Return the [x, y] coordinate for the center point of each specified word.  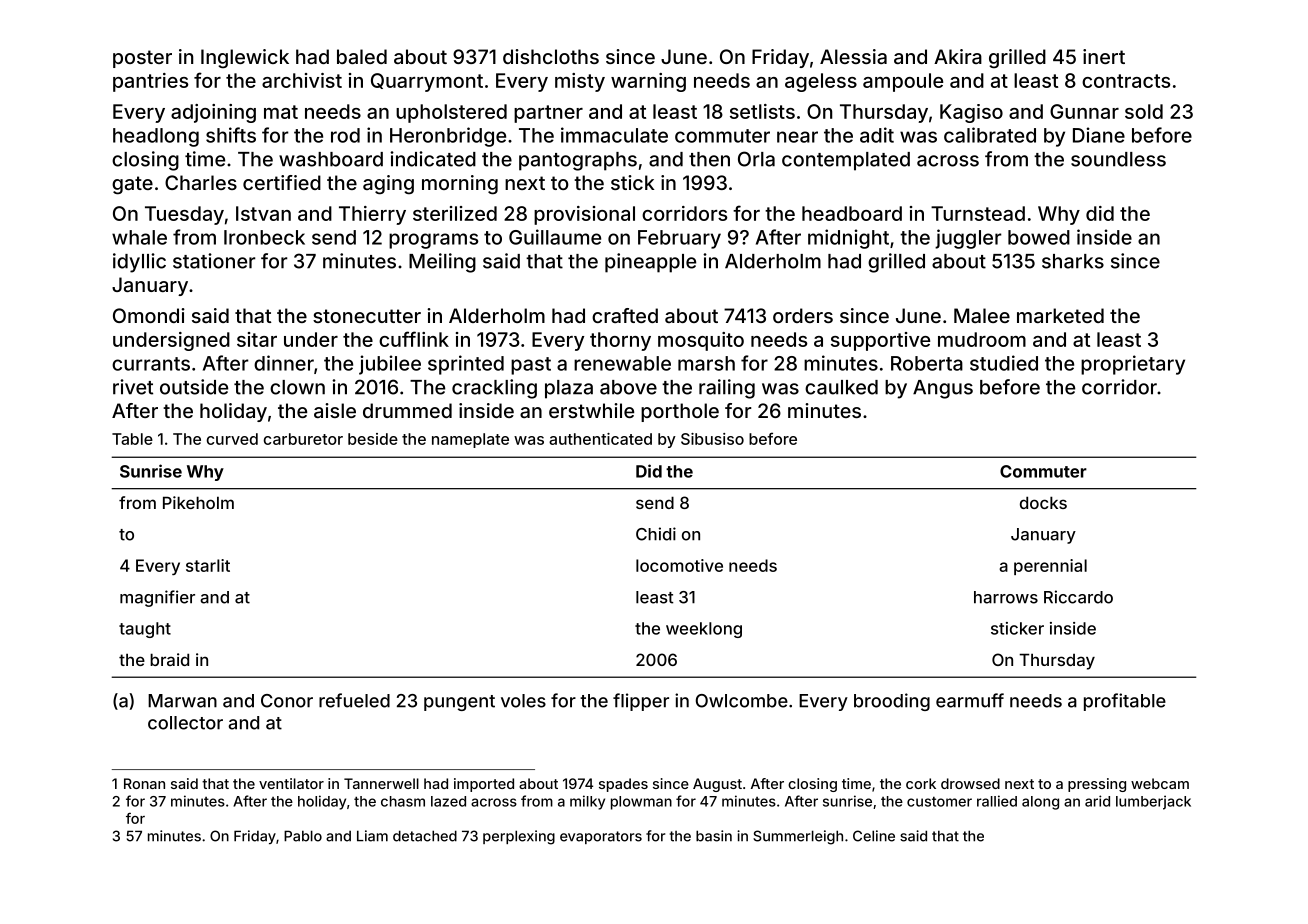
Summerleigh [798, 837]
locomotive [679, 565]
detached [425, 836]
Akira [958, 56]
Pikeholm [198, 502]
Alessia [853, 56]
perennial [1050, 567]
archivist [302, 80]
